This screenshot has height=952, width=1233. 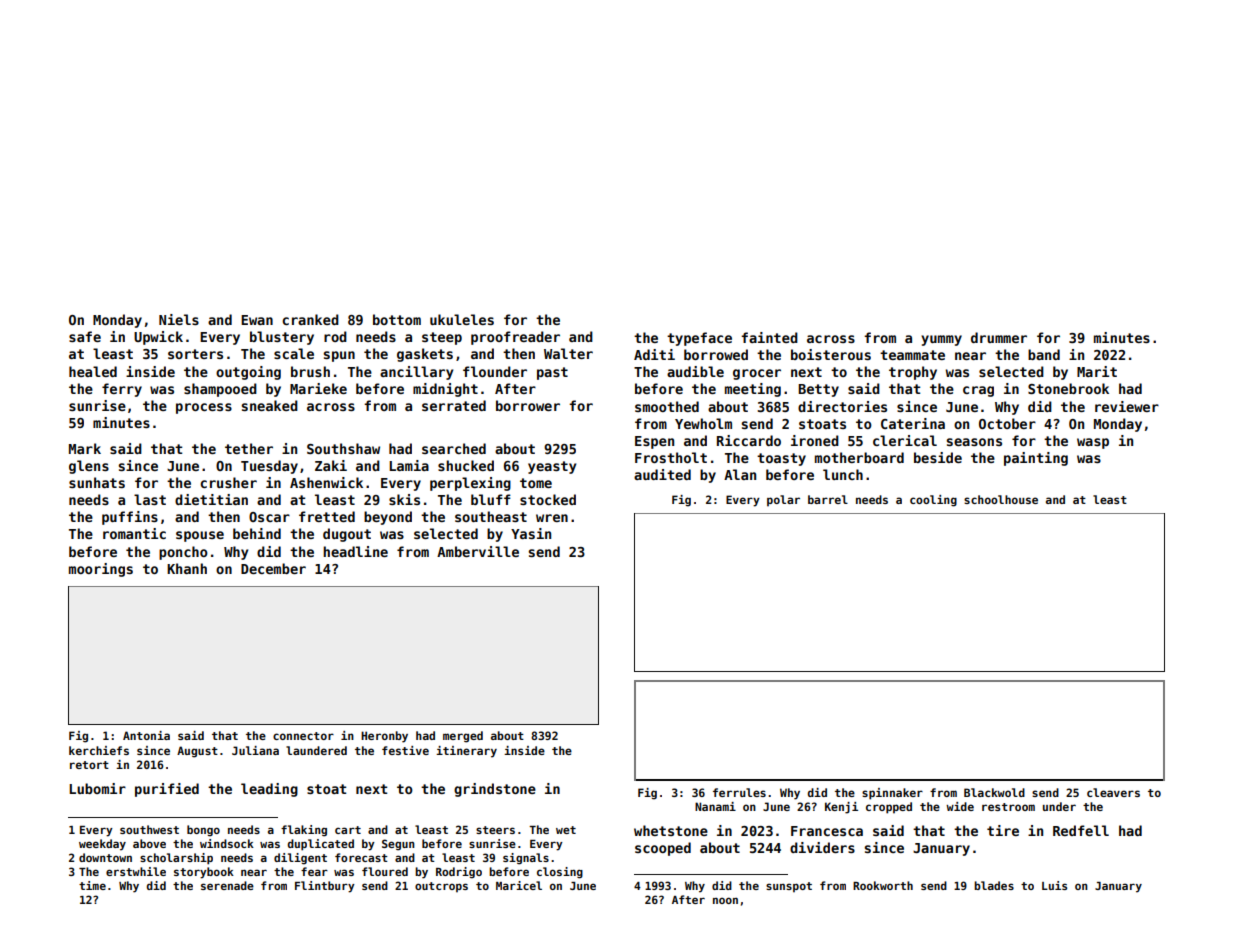 What do you see at coordinates (227, 885) in the screenshot?
I see `serenade` at bounding box center [227, 885].
